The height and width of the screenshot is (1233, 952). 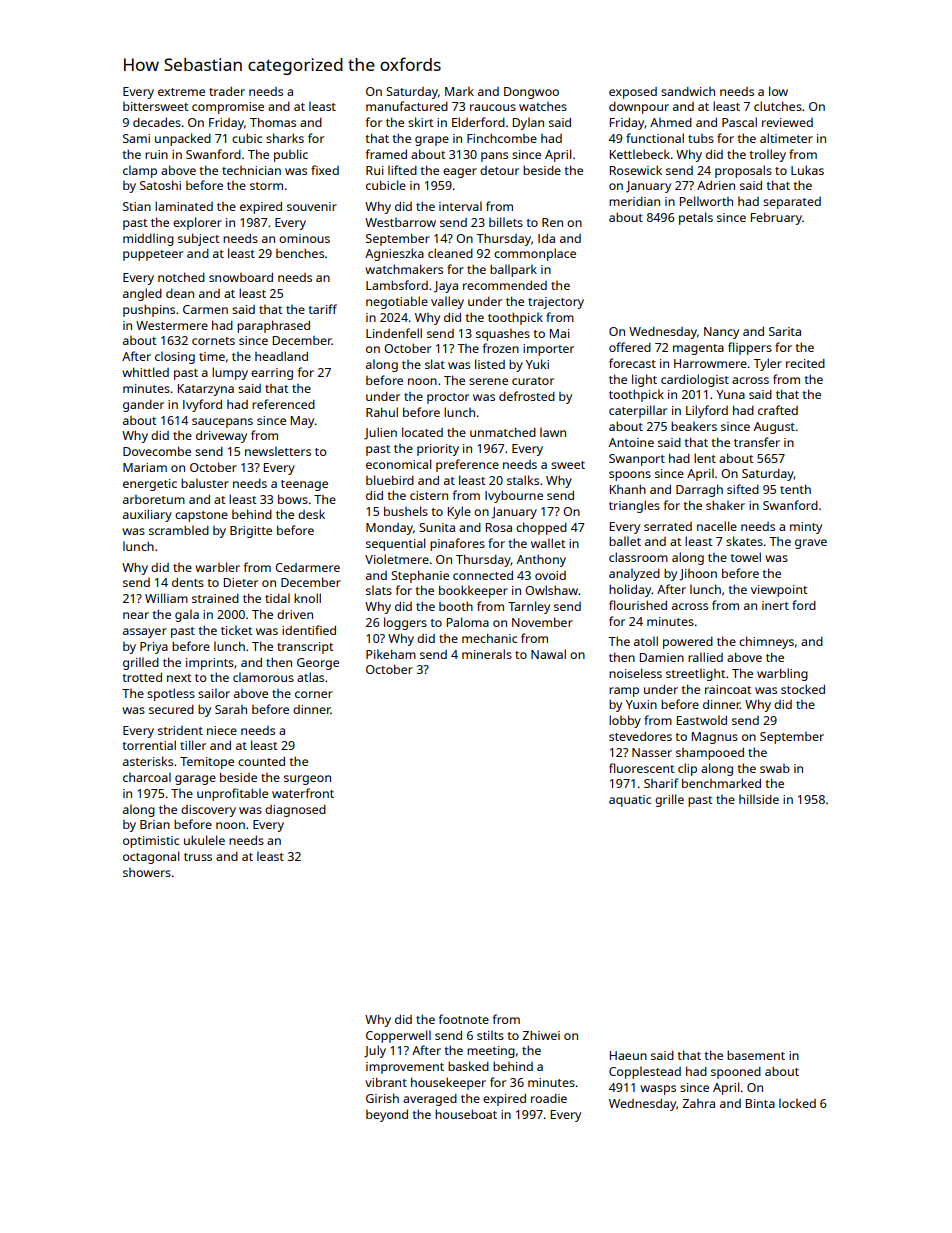 I want to click on beyond, so click(x=387, y=1116).
